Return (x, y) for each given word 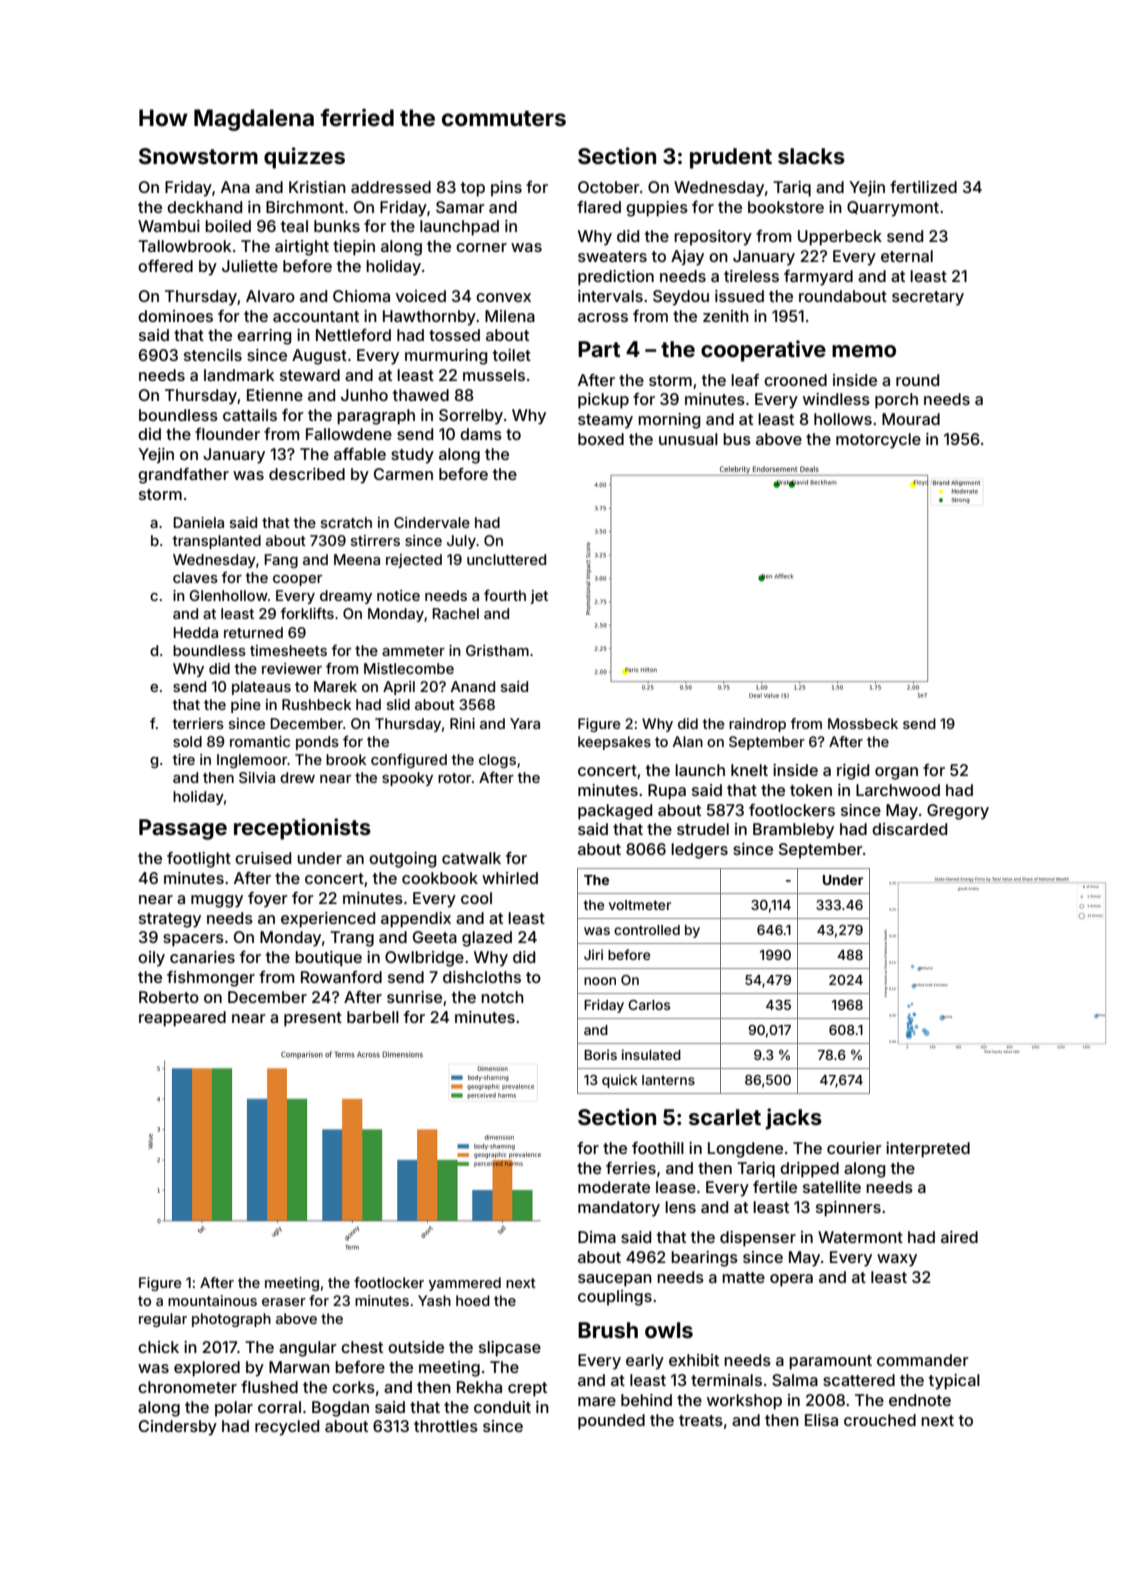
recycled (287, 1428)
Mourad (911, 419)
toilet (512, 355)
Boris (600, 1054)
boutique (328, 959)
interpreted (928, 1150)
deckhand (204, 207)
